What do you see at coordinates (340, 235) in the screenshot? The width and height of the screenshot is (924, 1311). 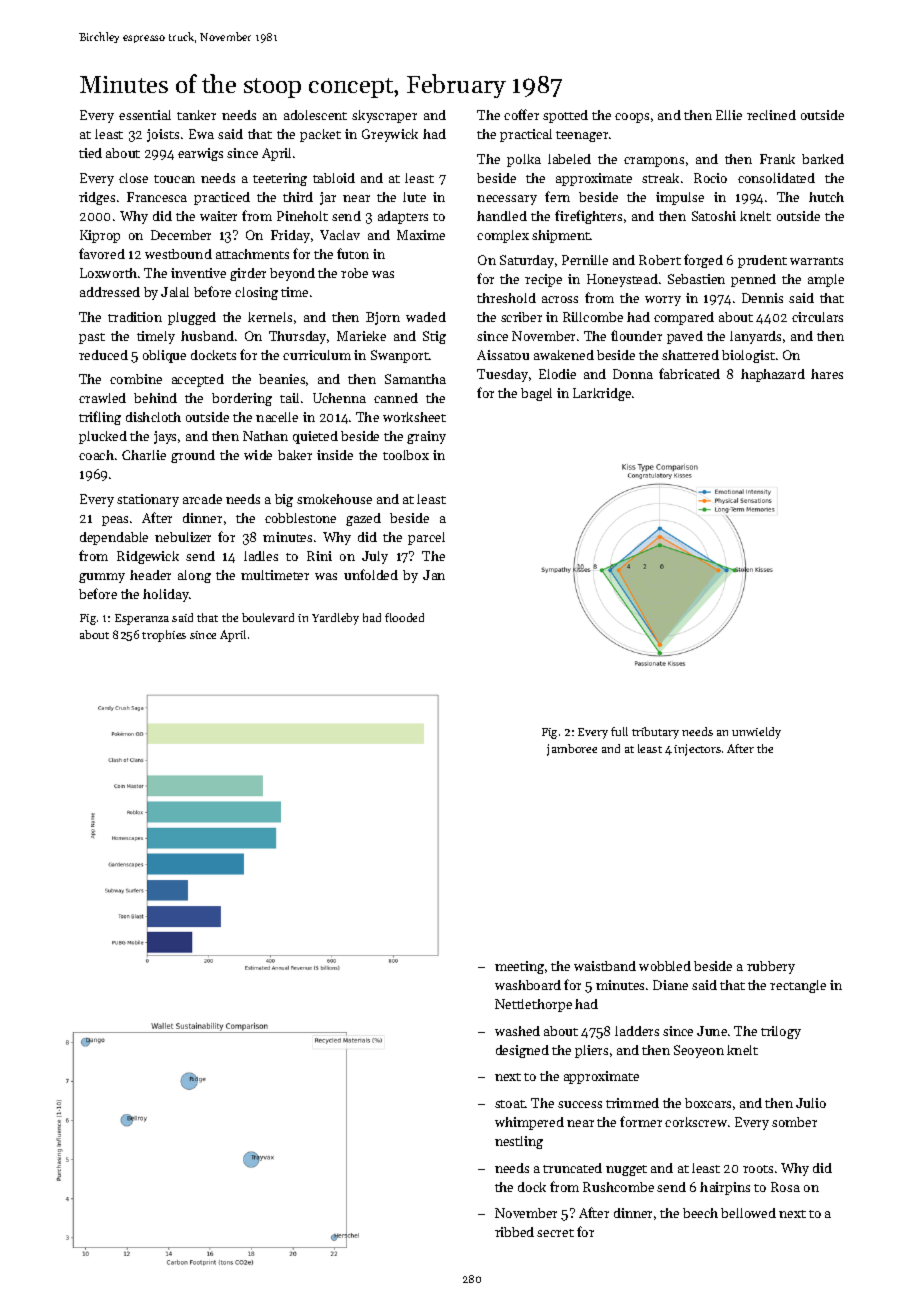 I see `Vaclav` at bounding box center [340, 235].
